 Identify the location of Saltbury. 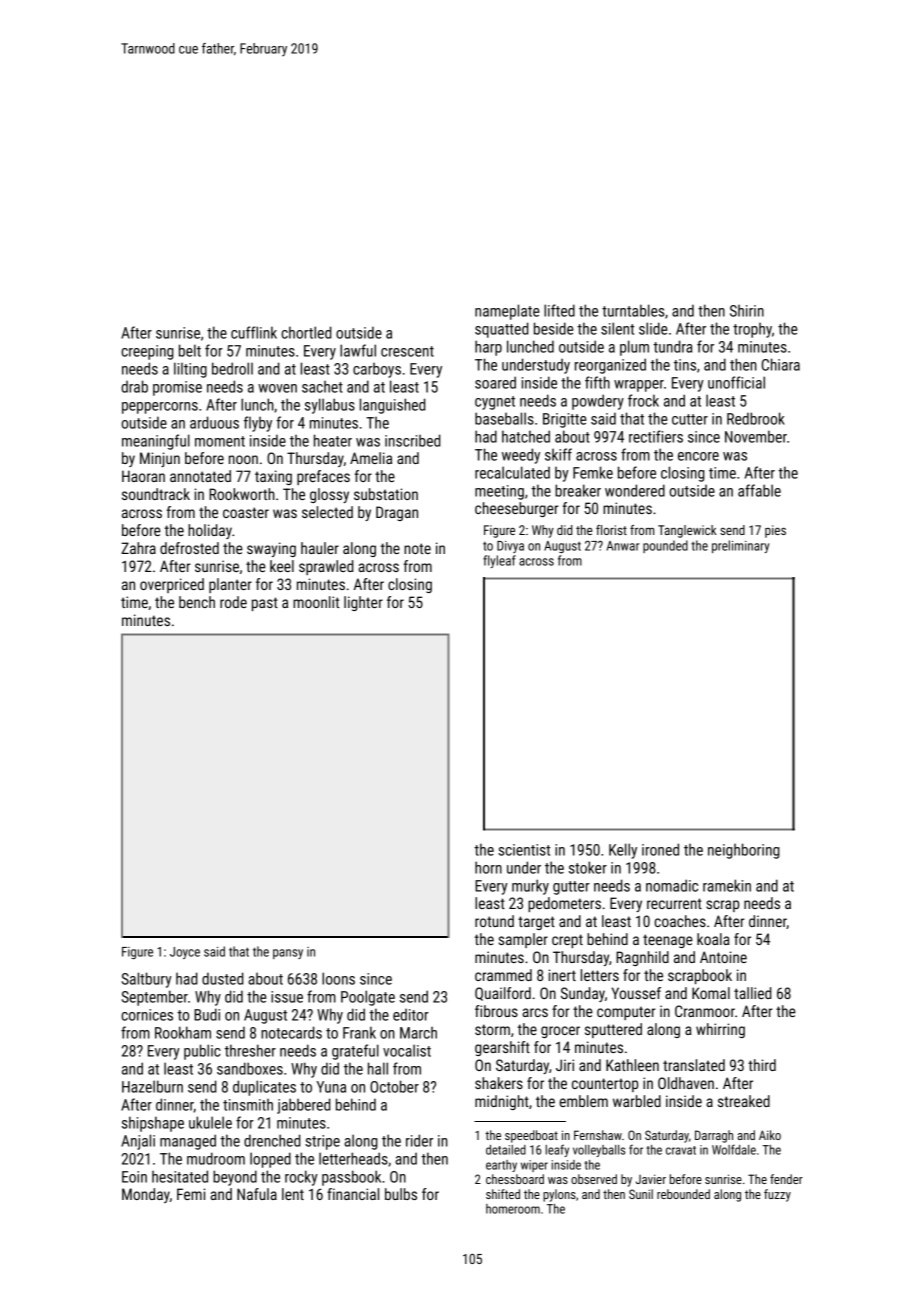
(147, 980).
